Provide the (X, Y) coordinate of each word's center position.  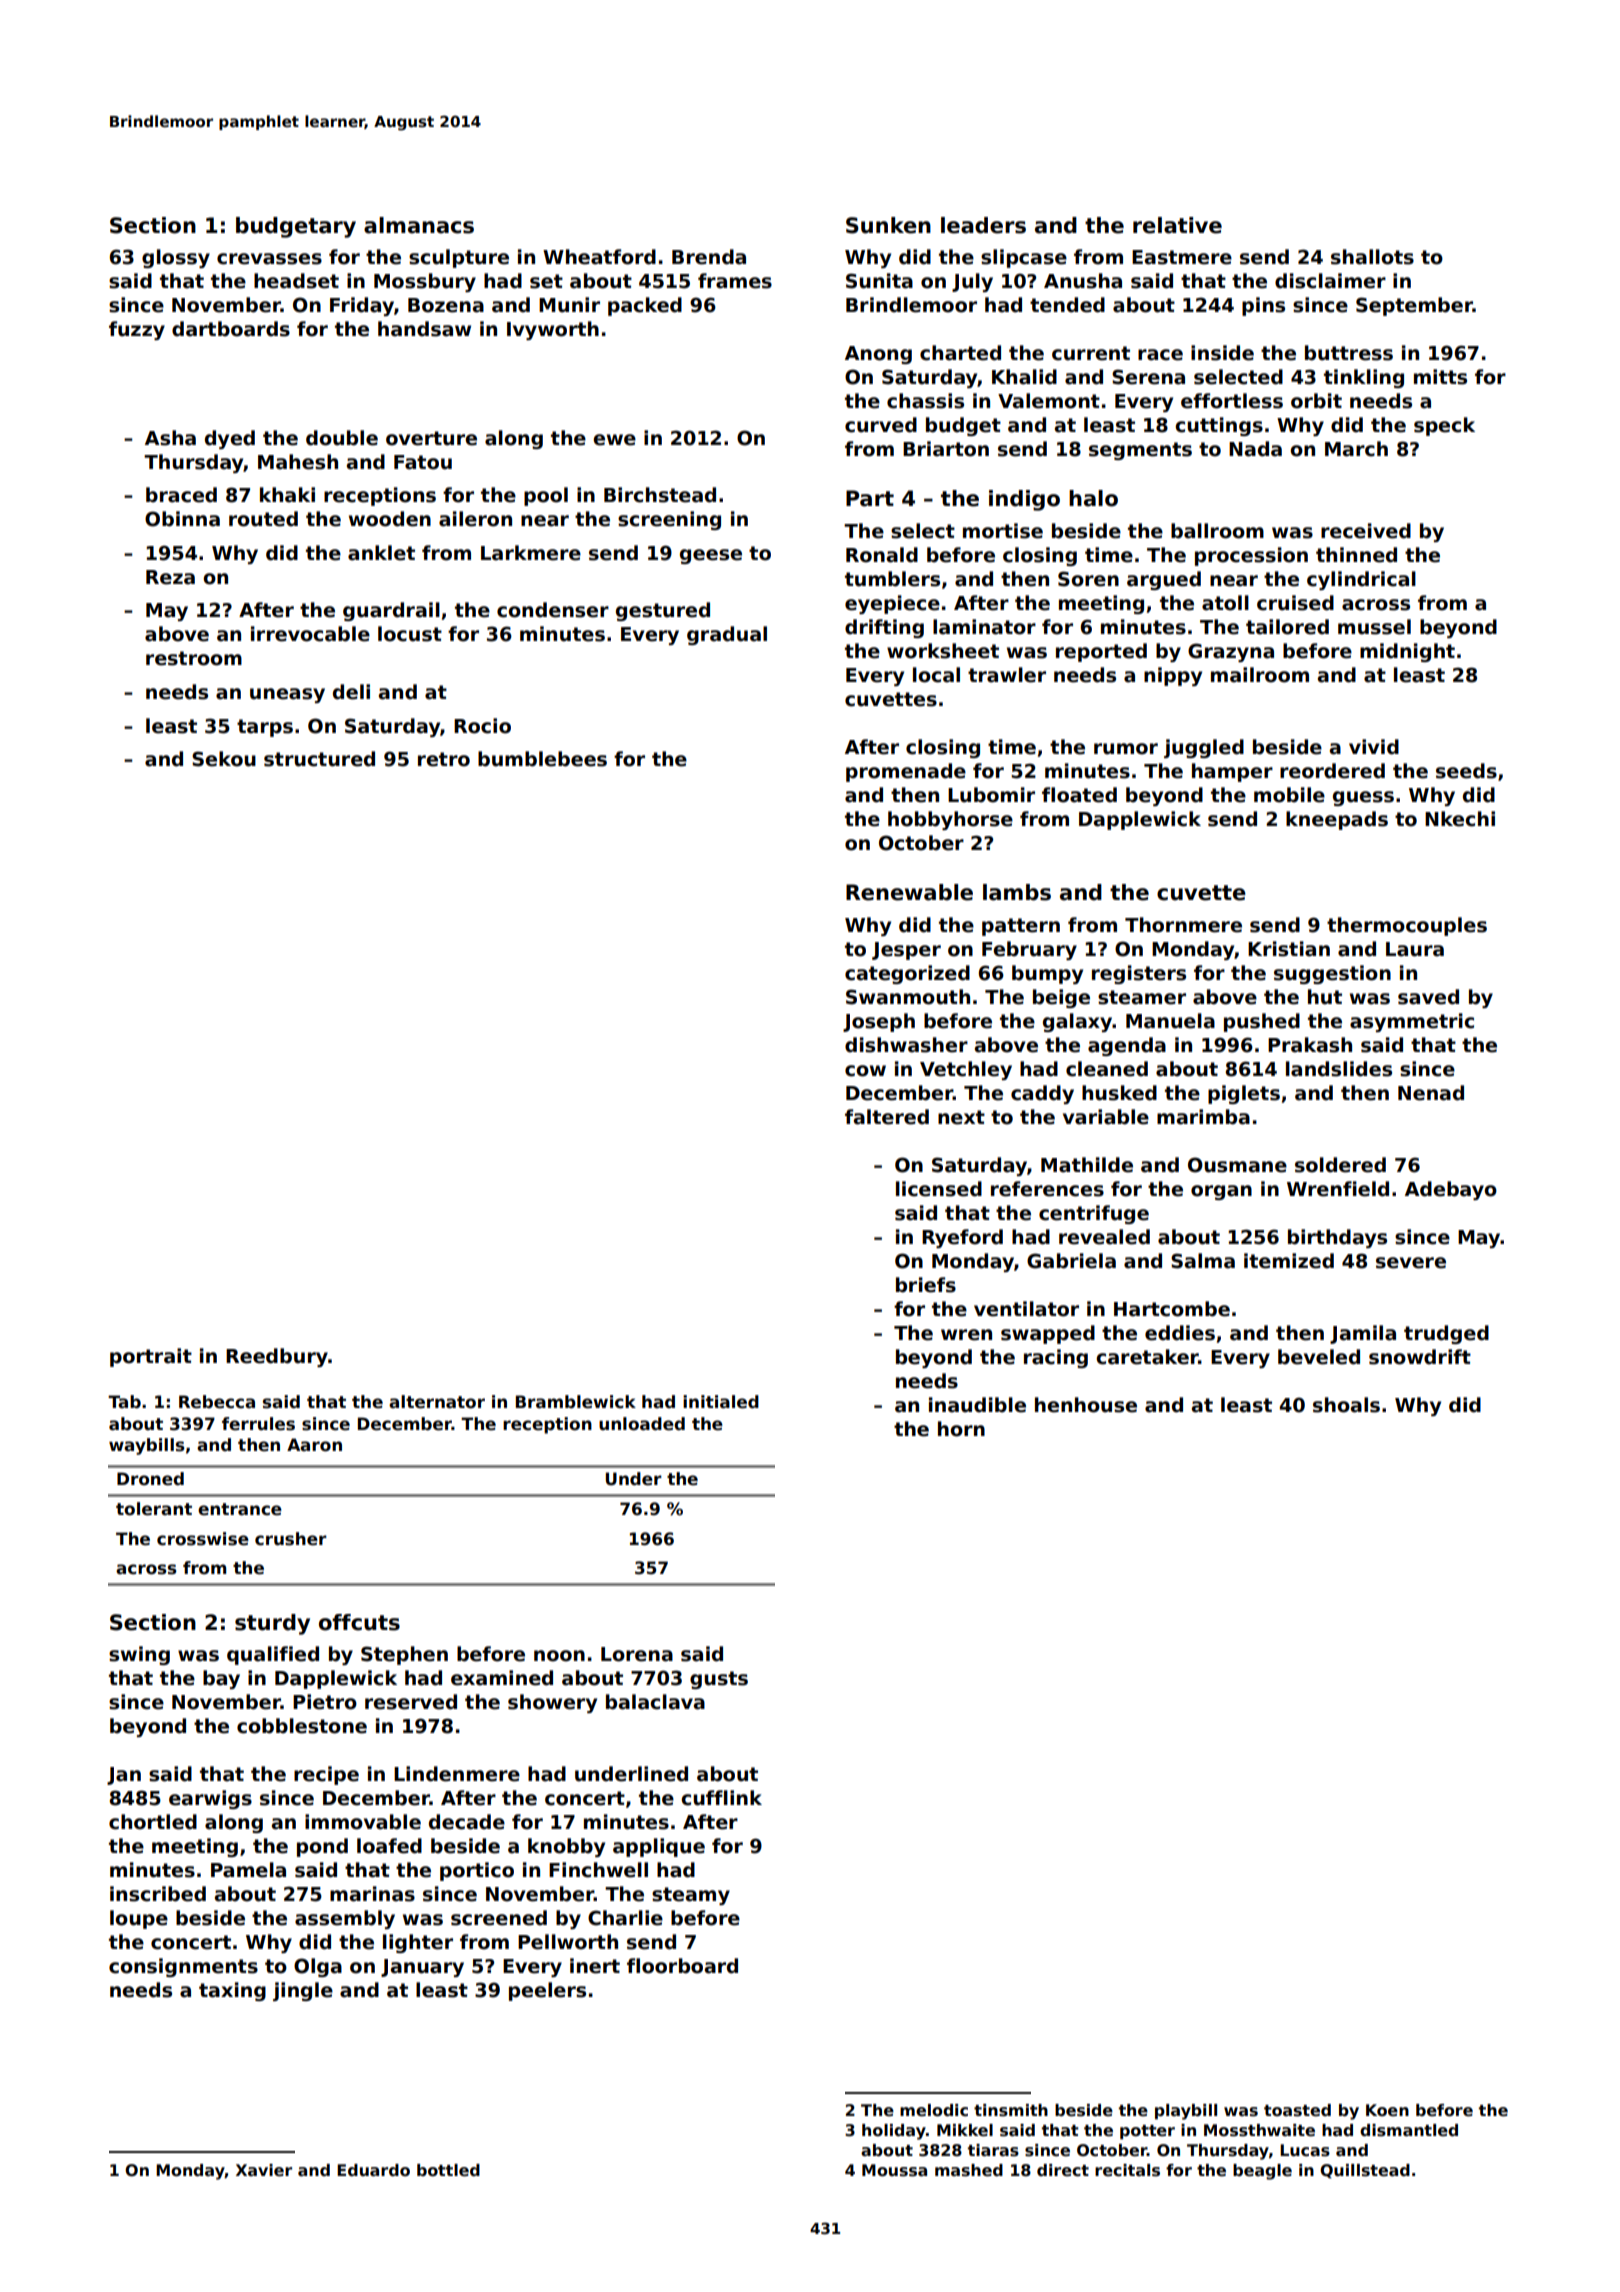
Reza (170, 577)
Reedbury (277, 1357)
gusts (719, 1680)
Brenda (709, 257)
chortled (153, 1822)
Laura (1415, 949)
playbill (1186, 2112)
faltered (887, 1117)
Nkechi (1460, 819)
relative (1177, 225)
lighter (418, 1943)
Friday (362, 306)
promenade (906, 772)
